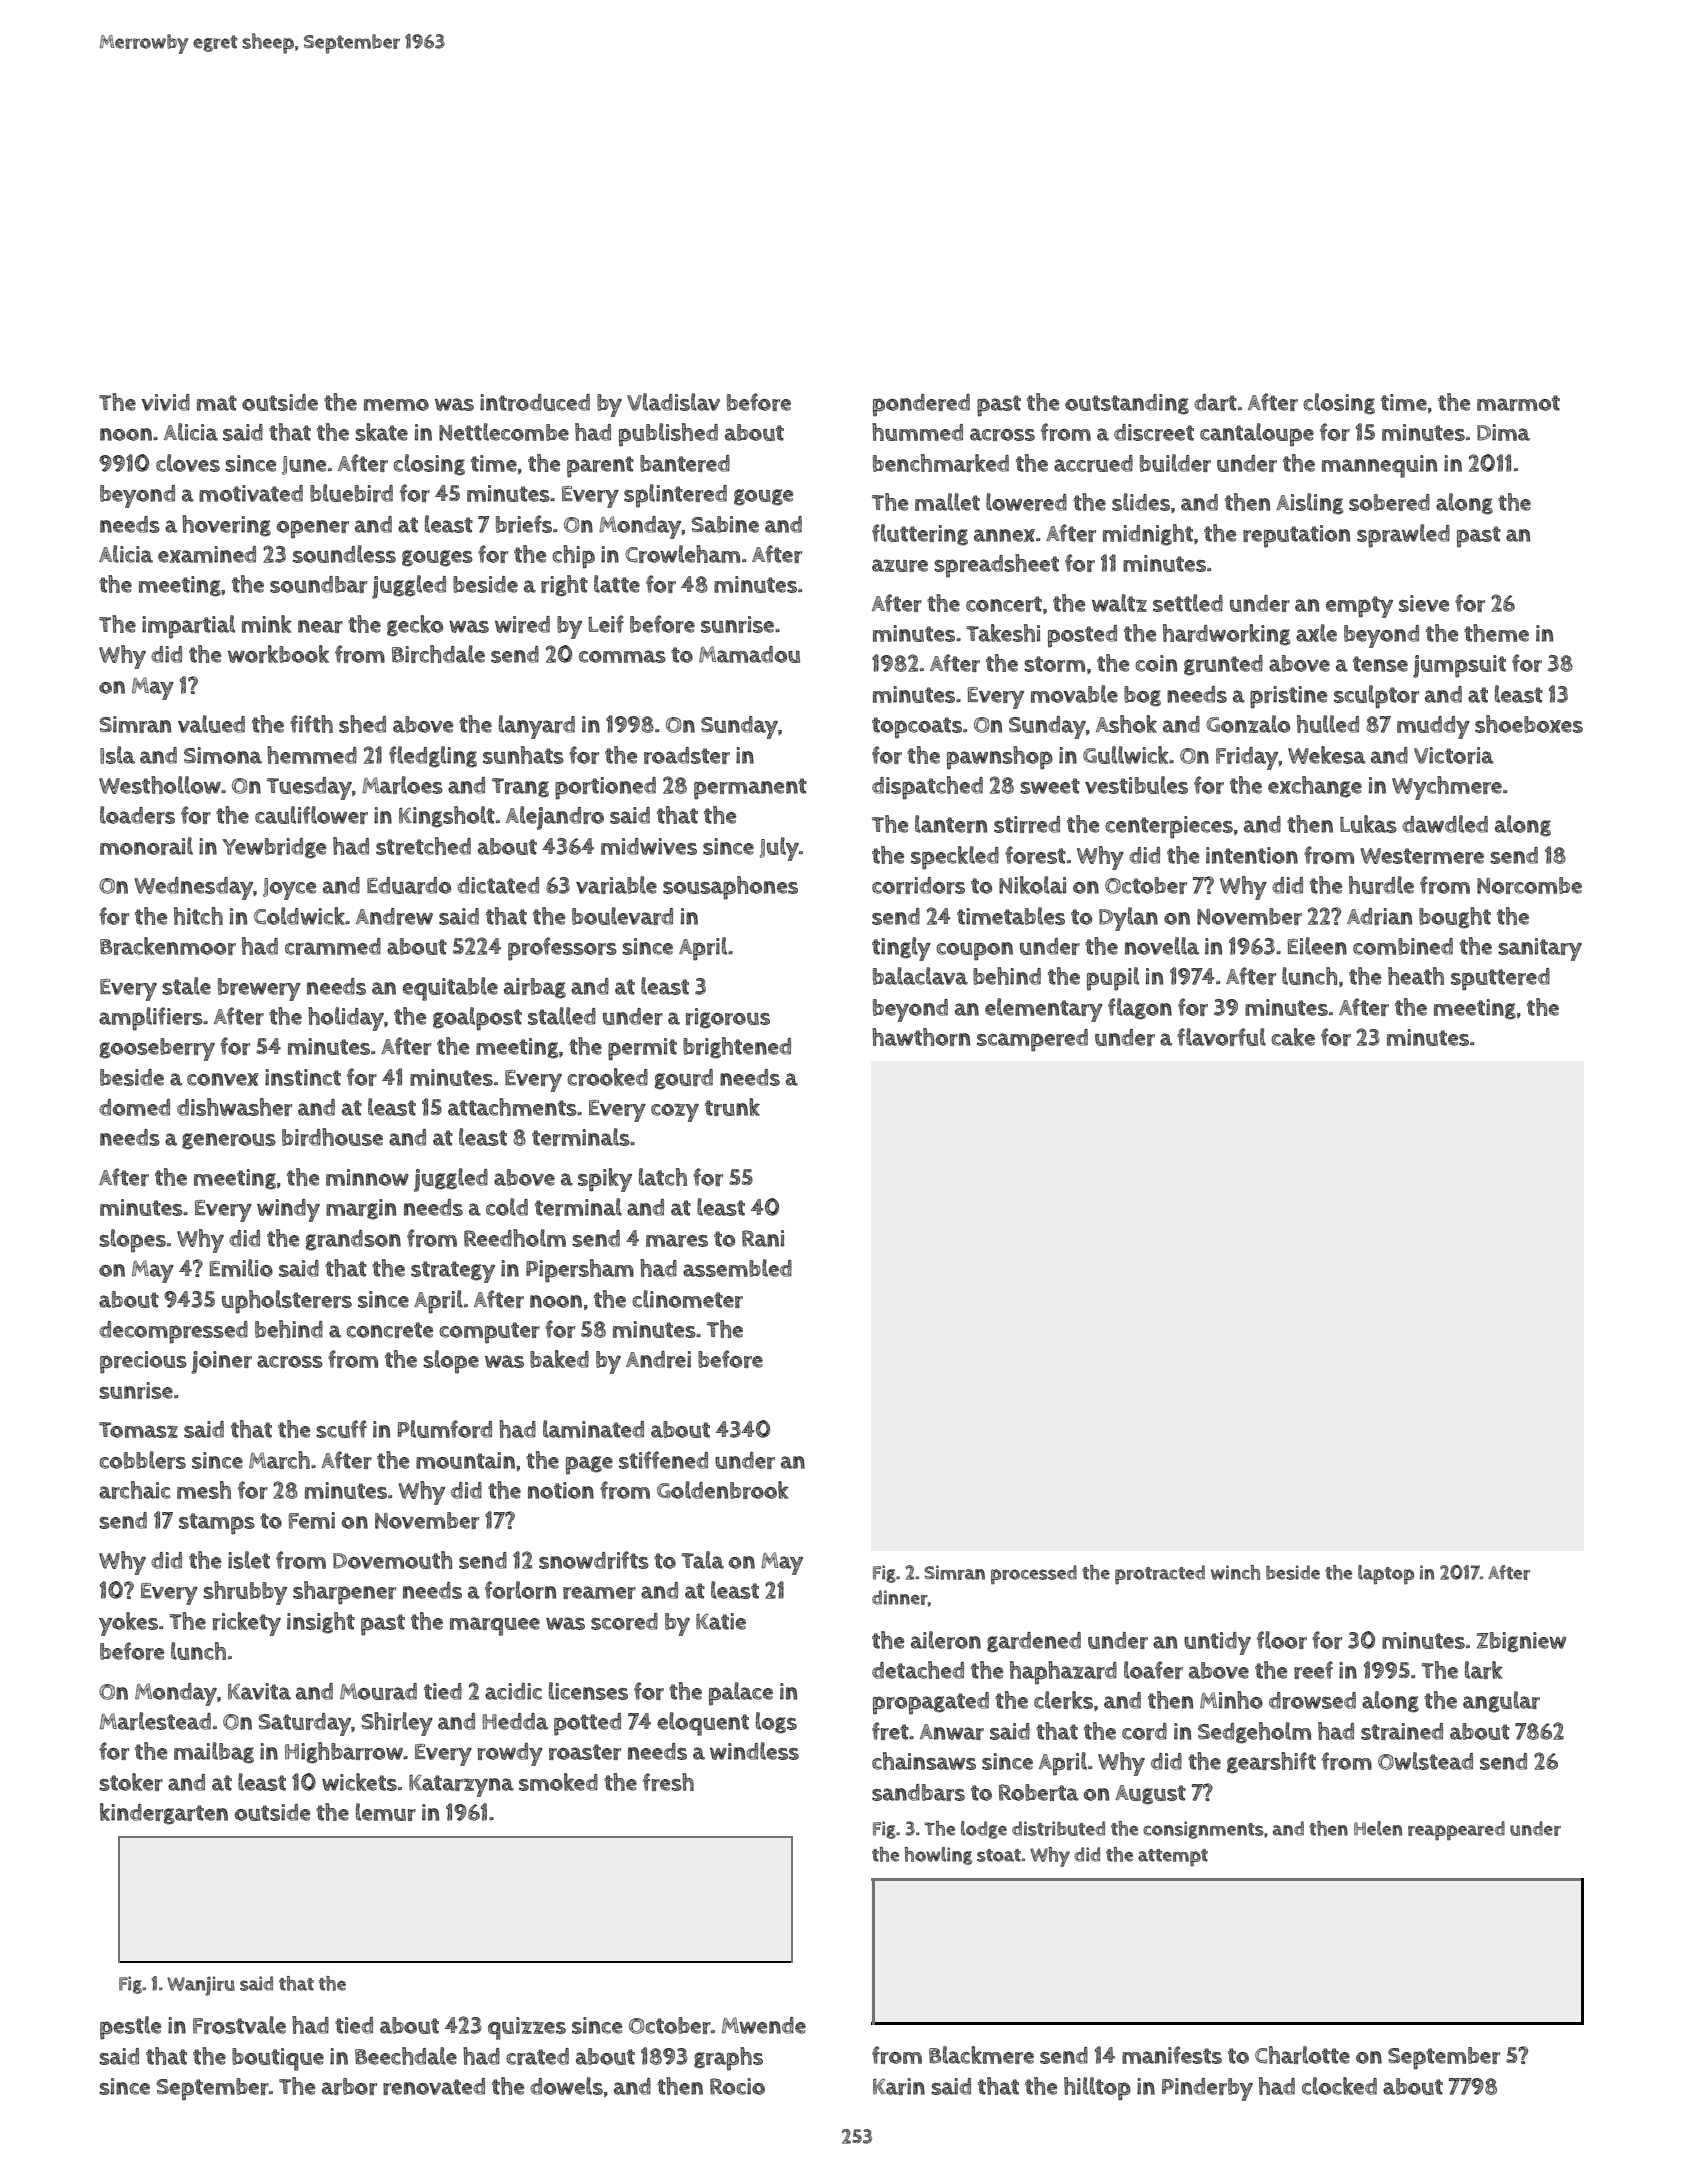  What do you see at coordinates (1282, 1640) in the screenshot?
I see `floor` at bounding box center [1282, 1640].
